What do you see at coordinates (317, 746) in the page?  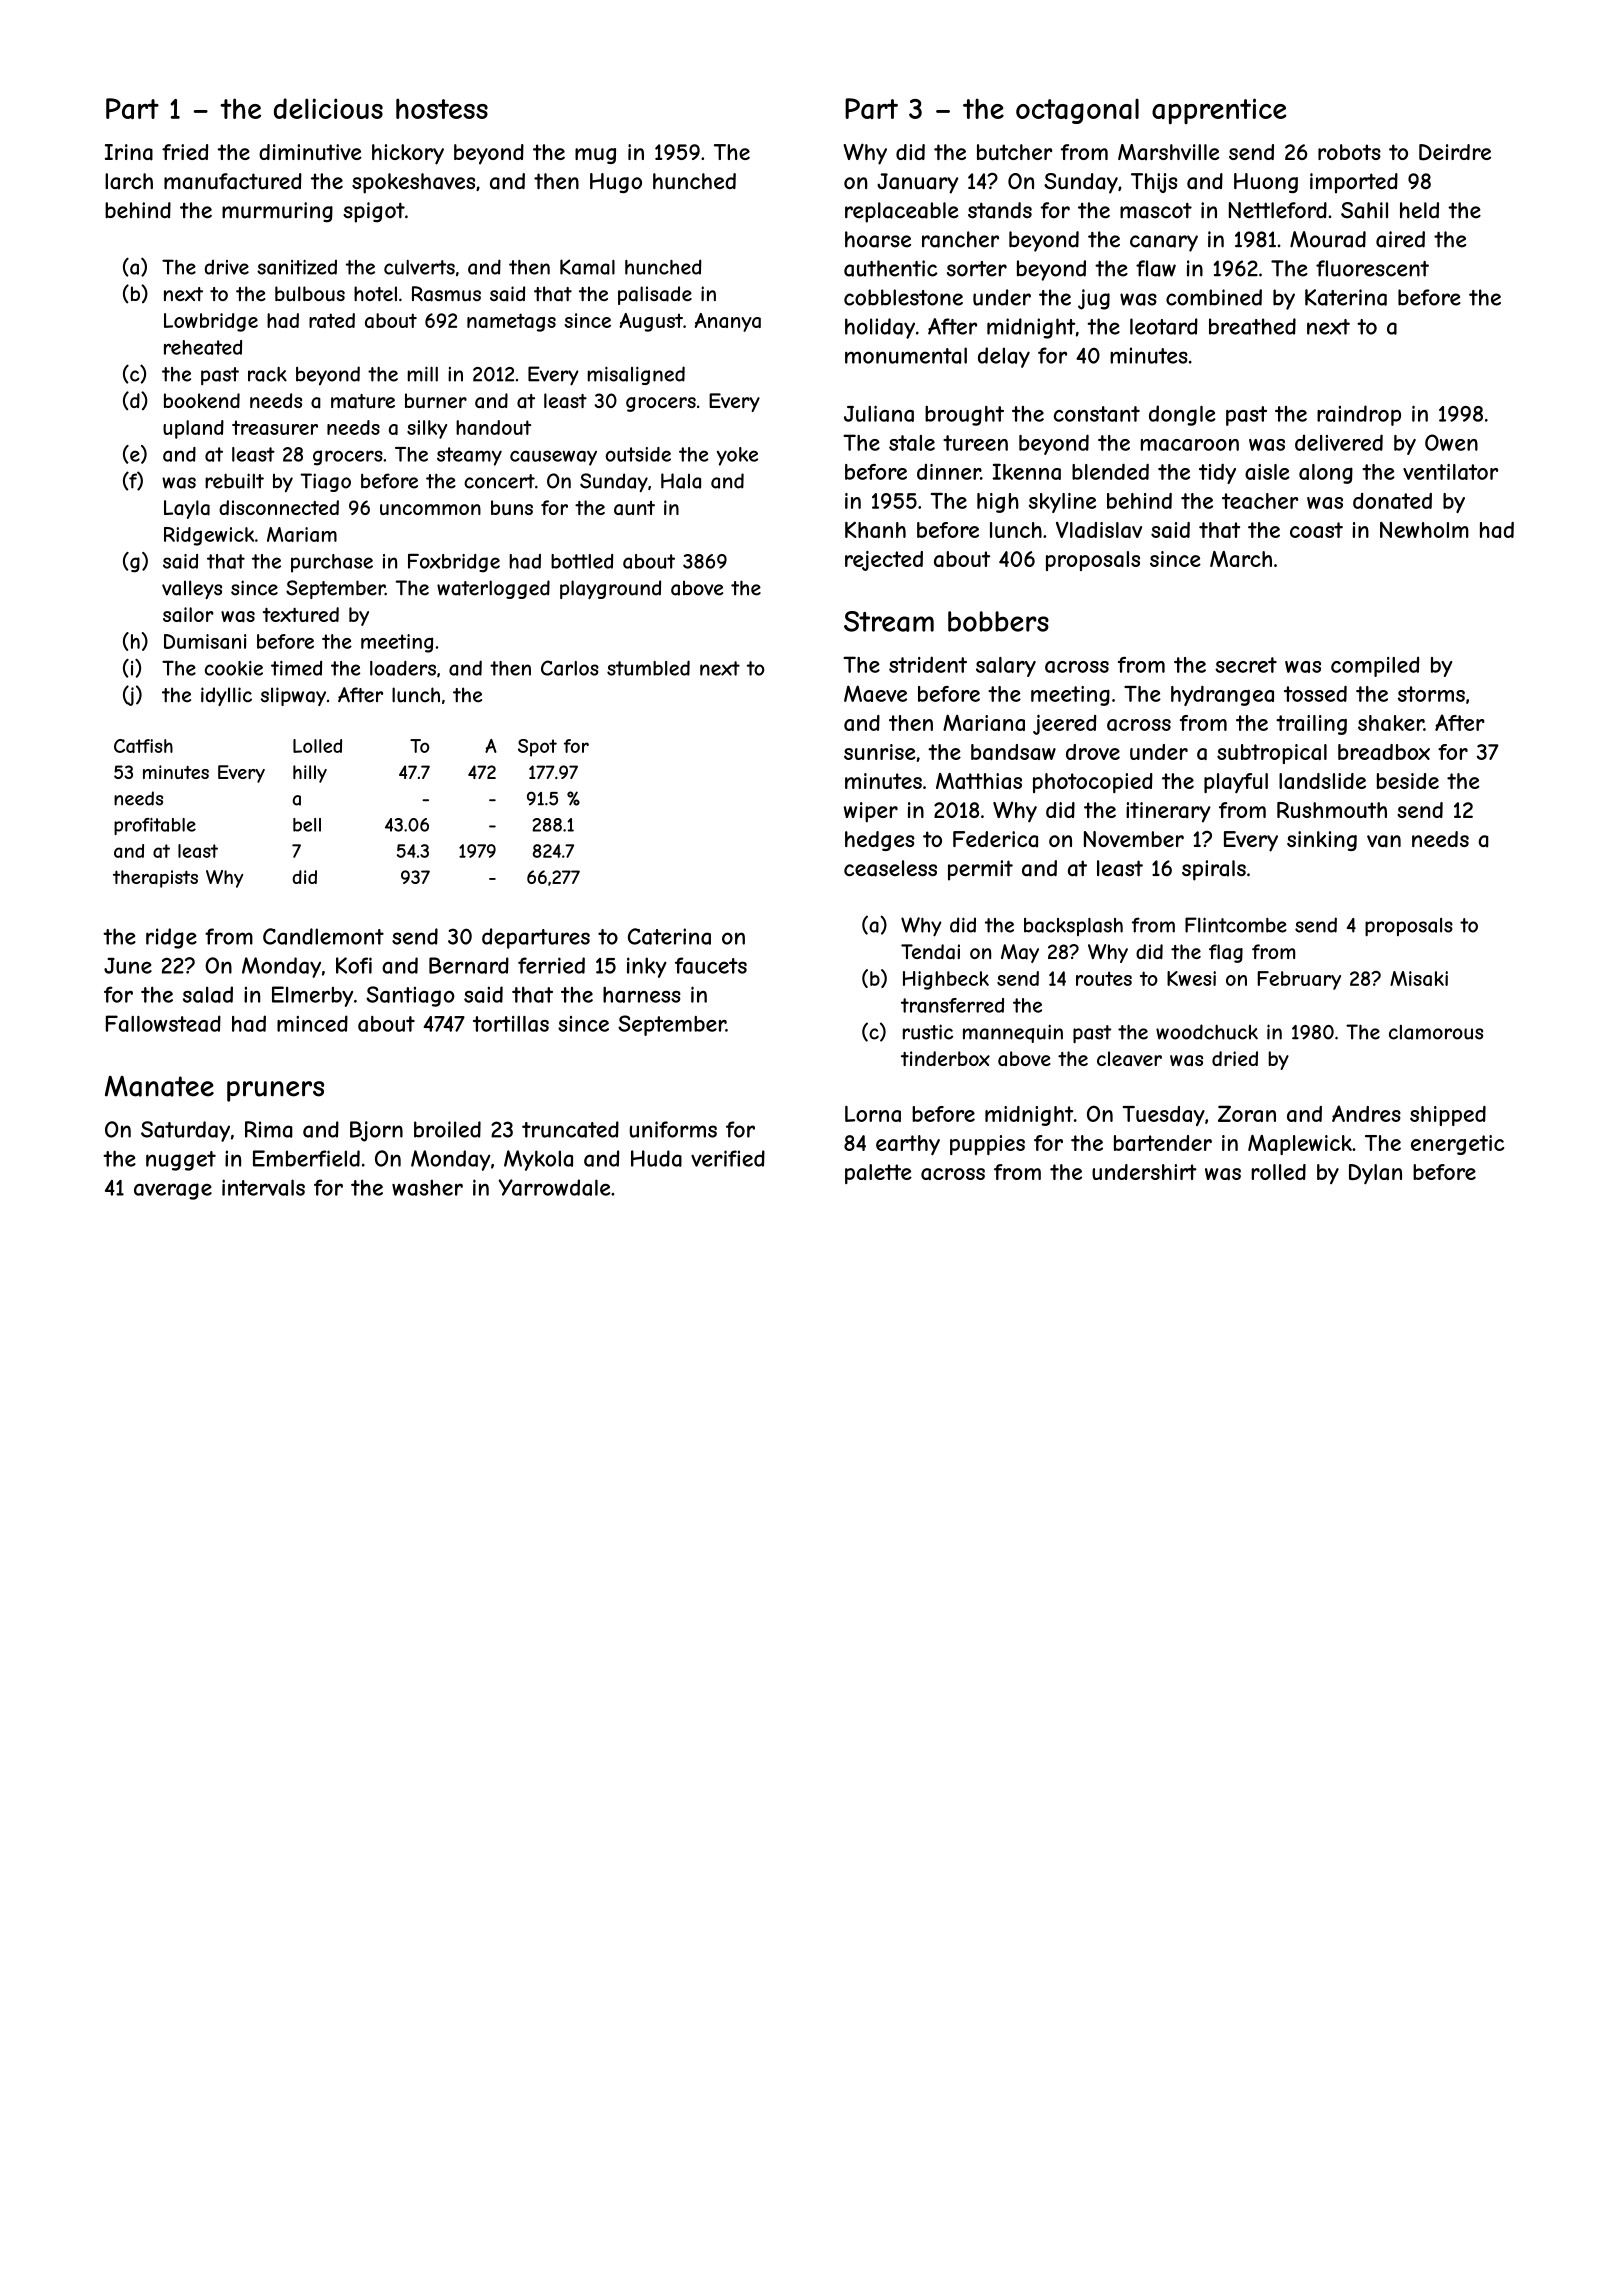 I see `Lolled` at bounding box center [317, 746].
